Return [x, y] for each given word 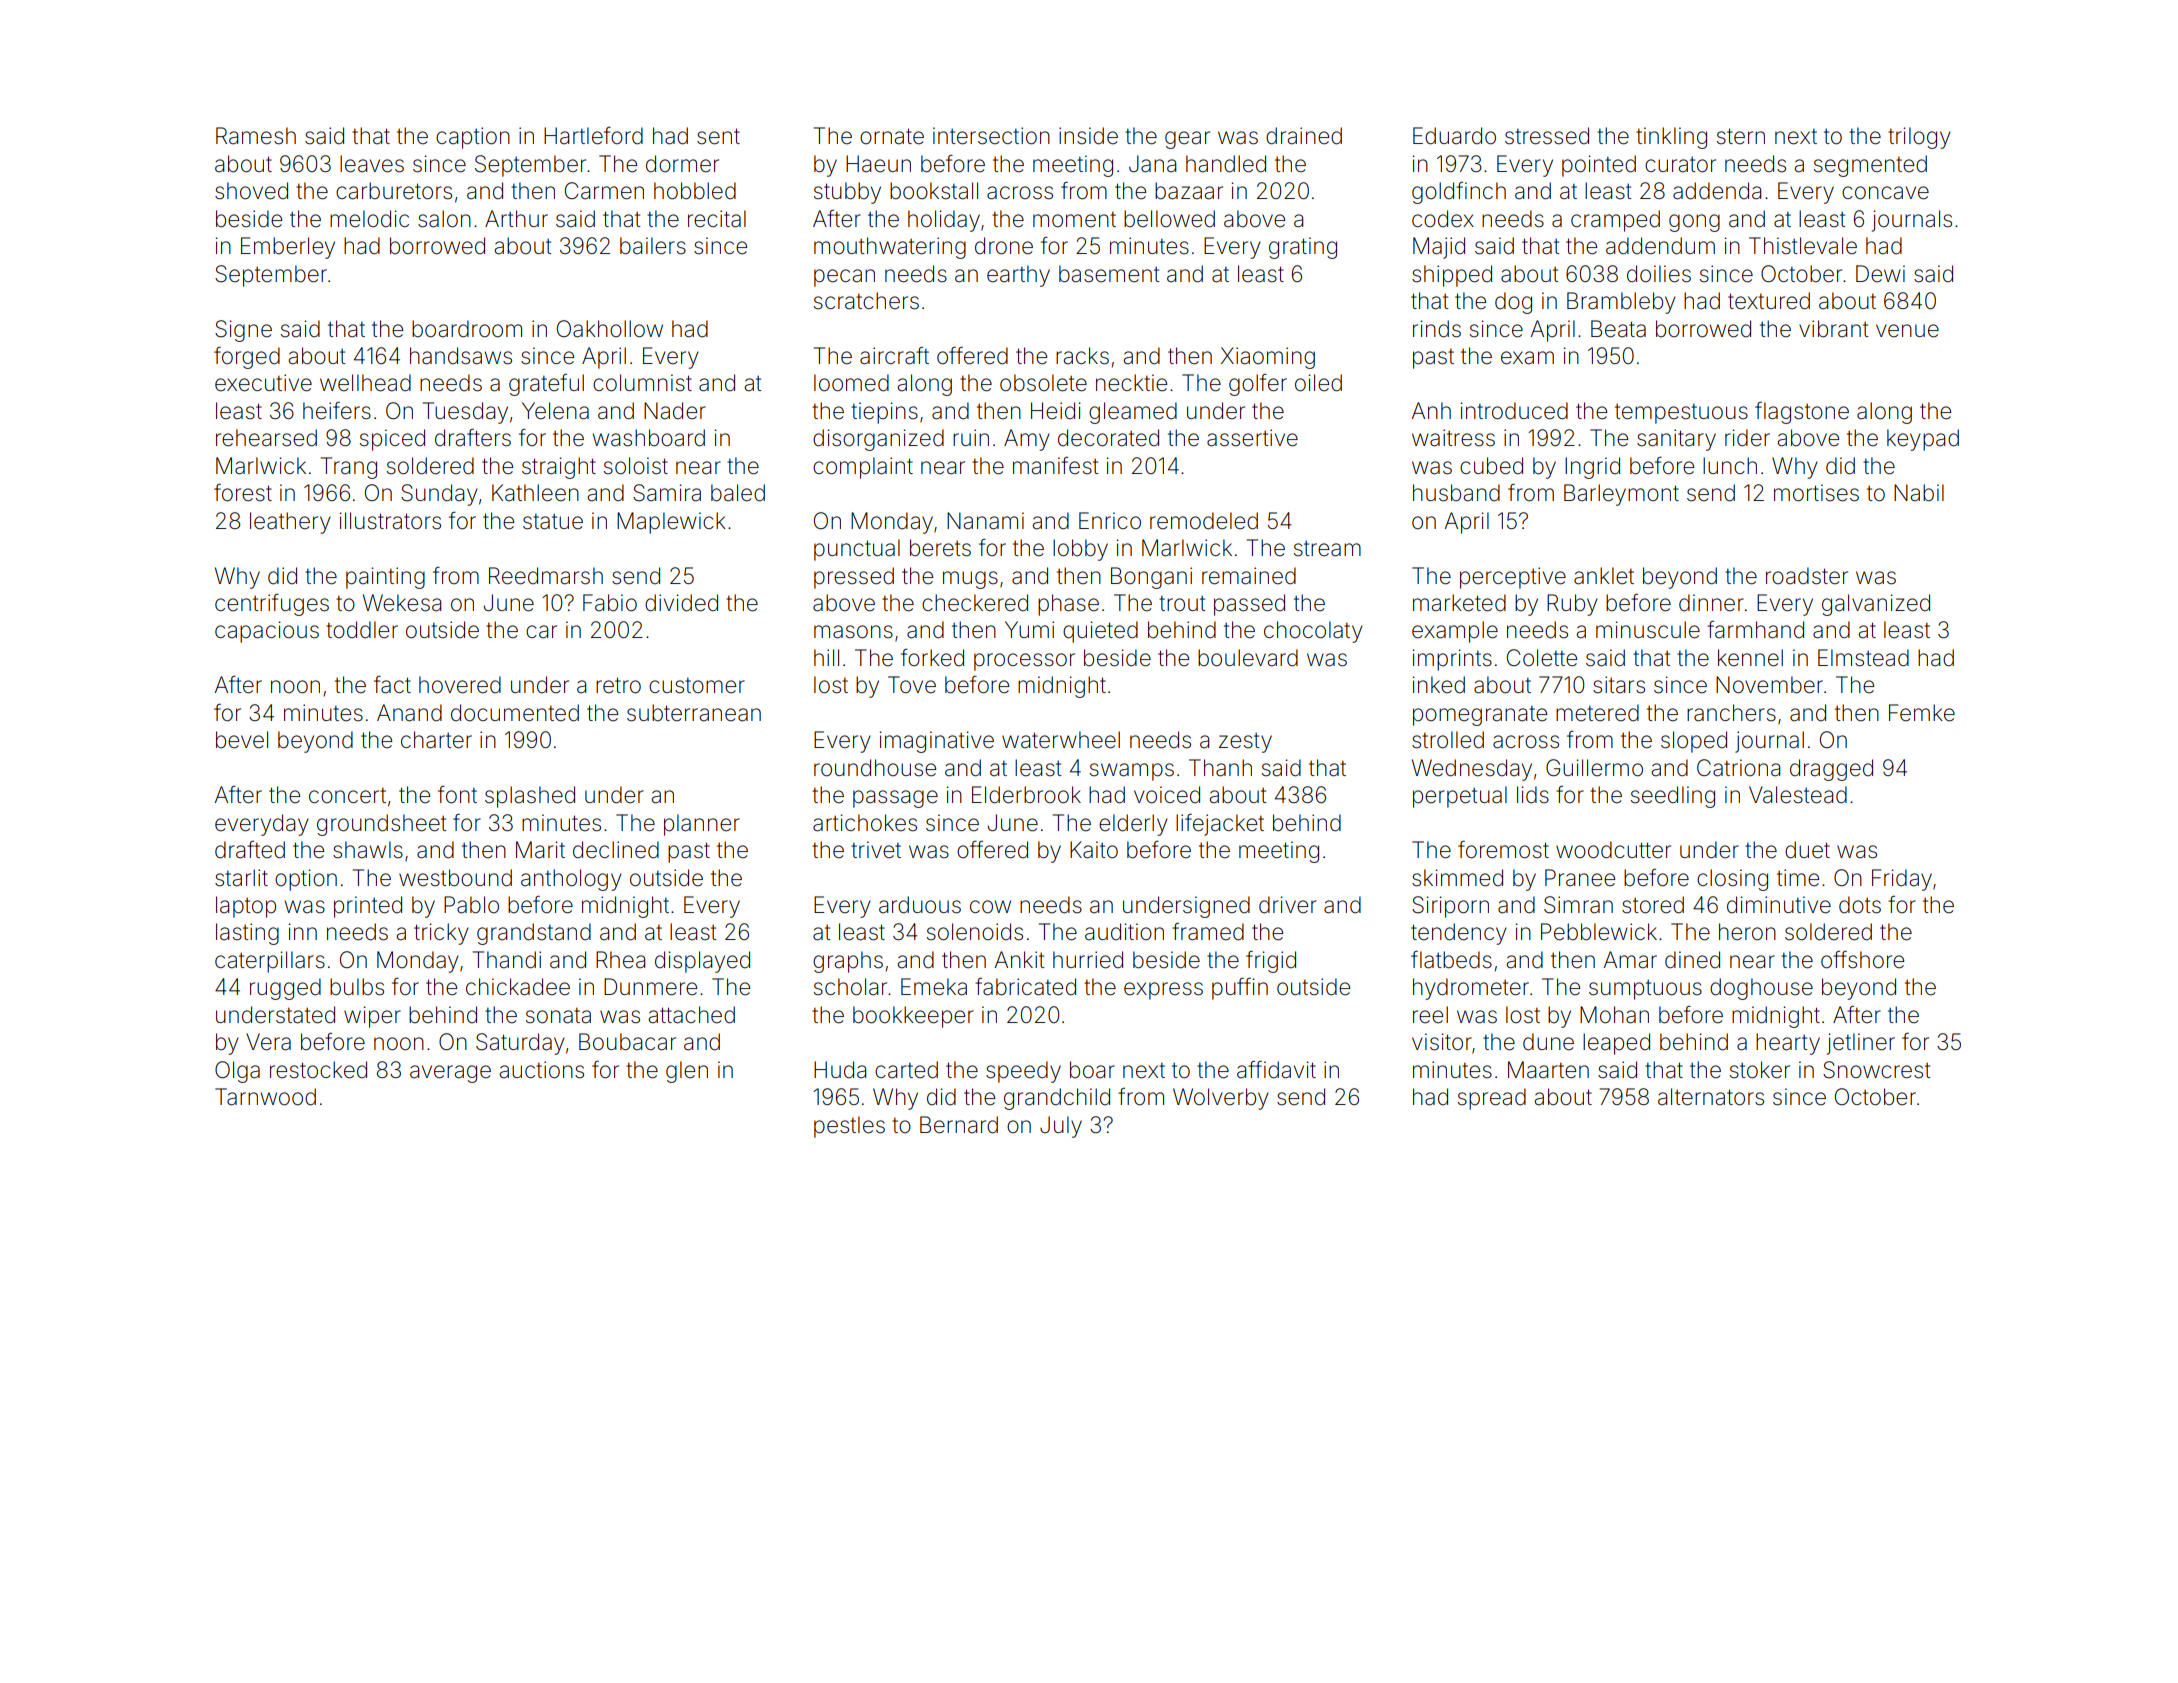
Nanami [985, 521]
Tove [912, 685]
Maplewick [671, 523]
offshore [1862, 960]
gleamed [1133, 413]
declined [616, 850]
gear [1187, 140]
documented [515, 713]
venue [1907, 331]
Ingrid [1592, 468]
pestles [849, 1127]
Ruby [1572, 605]
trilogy [1919, 138]
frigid [1271, 962]
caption [473, 138]
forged [247, 358]
